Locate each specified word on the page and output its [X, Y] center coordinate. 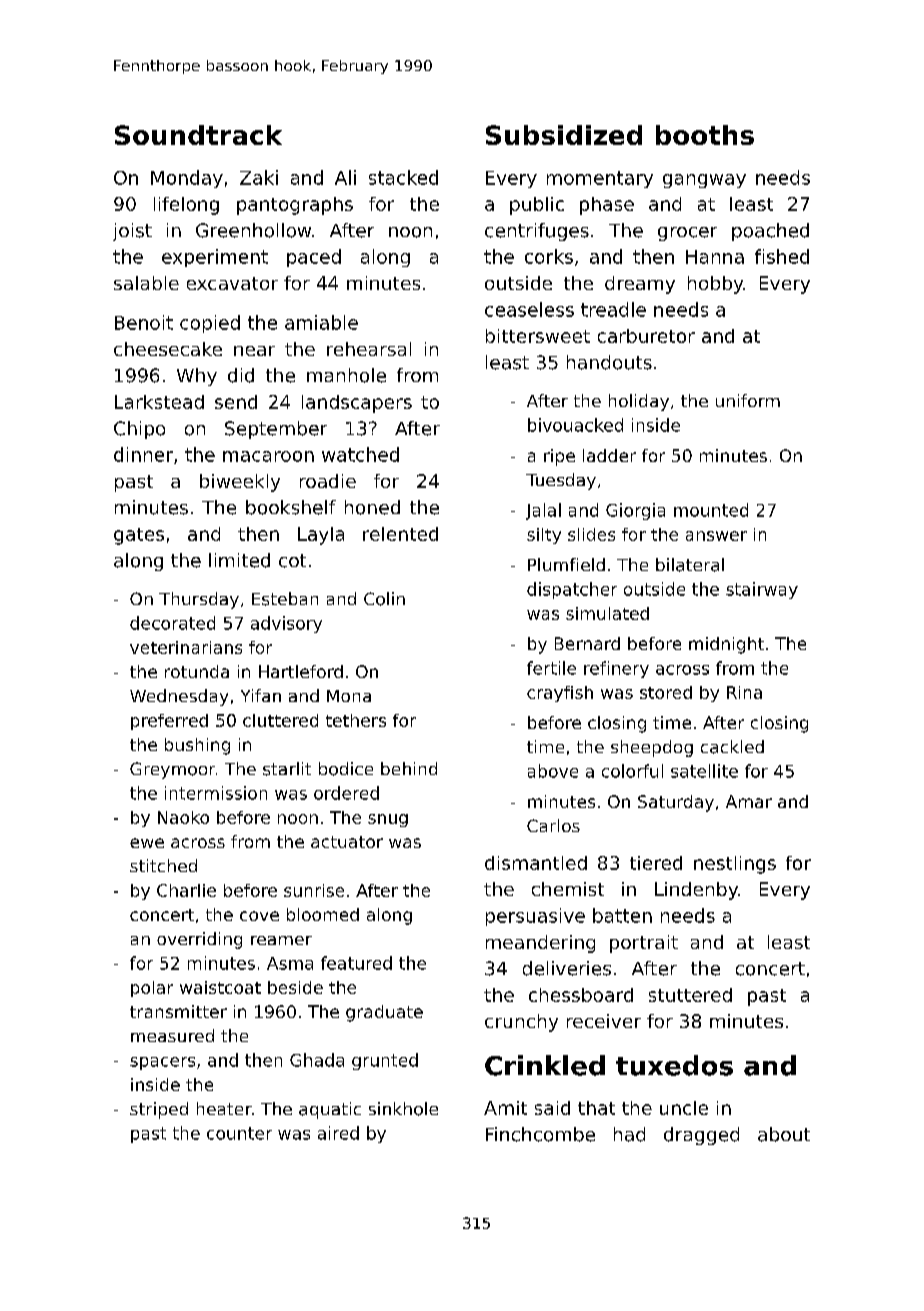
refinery [616, 669]
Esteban [285, 599]
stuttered [690, 995]
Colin [384, 599]
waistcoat [220, 987]
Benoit [144, 322]
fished [782, 256]
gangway [704, 181]
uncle [684, 1108]
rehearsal [369, 349]
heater [224, 1108]
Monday [187, 179]
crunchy [521, 1023]
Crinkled [545, 1065]
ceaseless [529, 309]
